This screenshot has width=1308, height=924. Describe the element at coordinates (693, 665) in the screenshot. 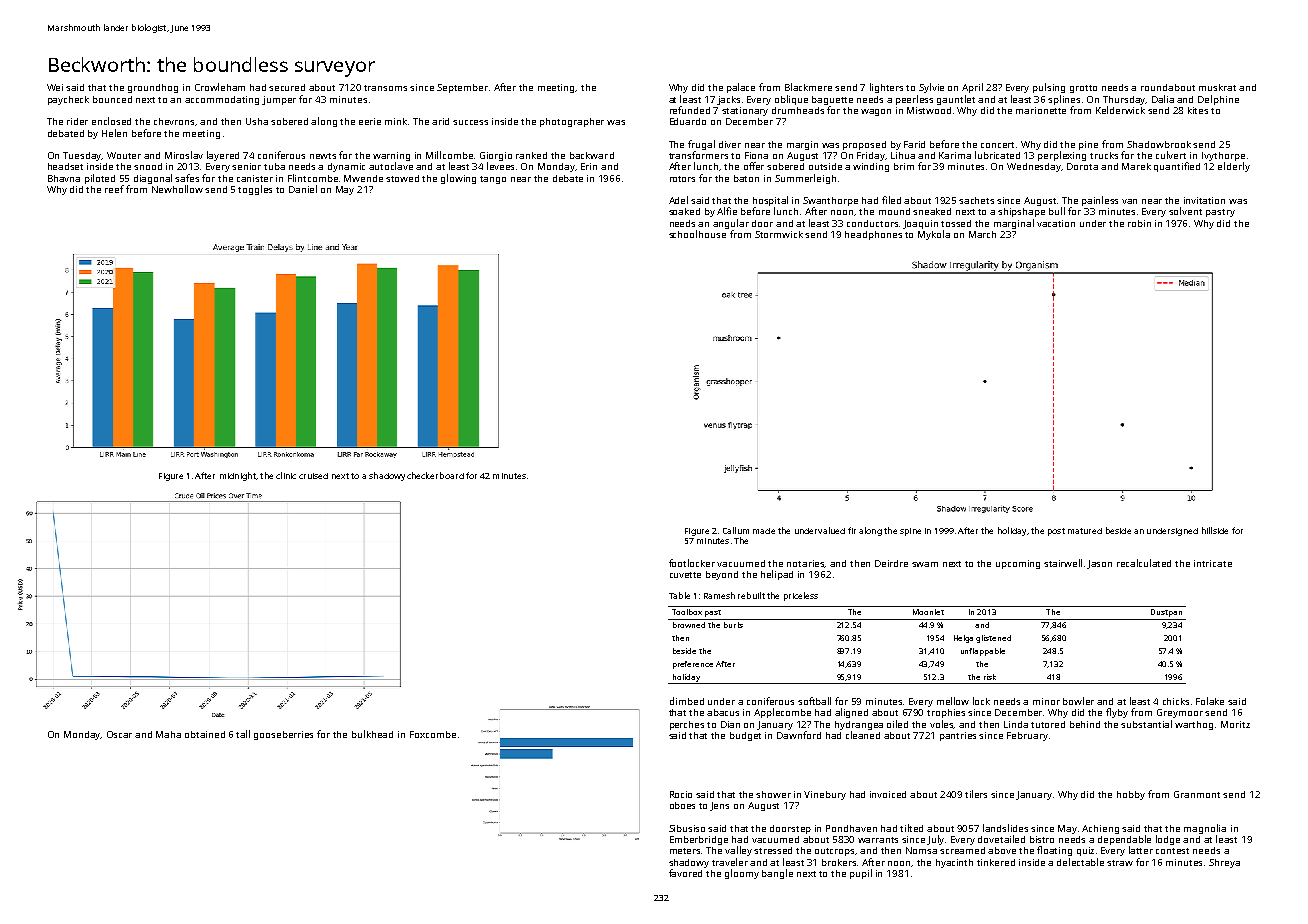

I see `preference` at that location.
